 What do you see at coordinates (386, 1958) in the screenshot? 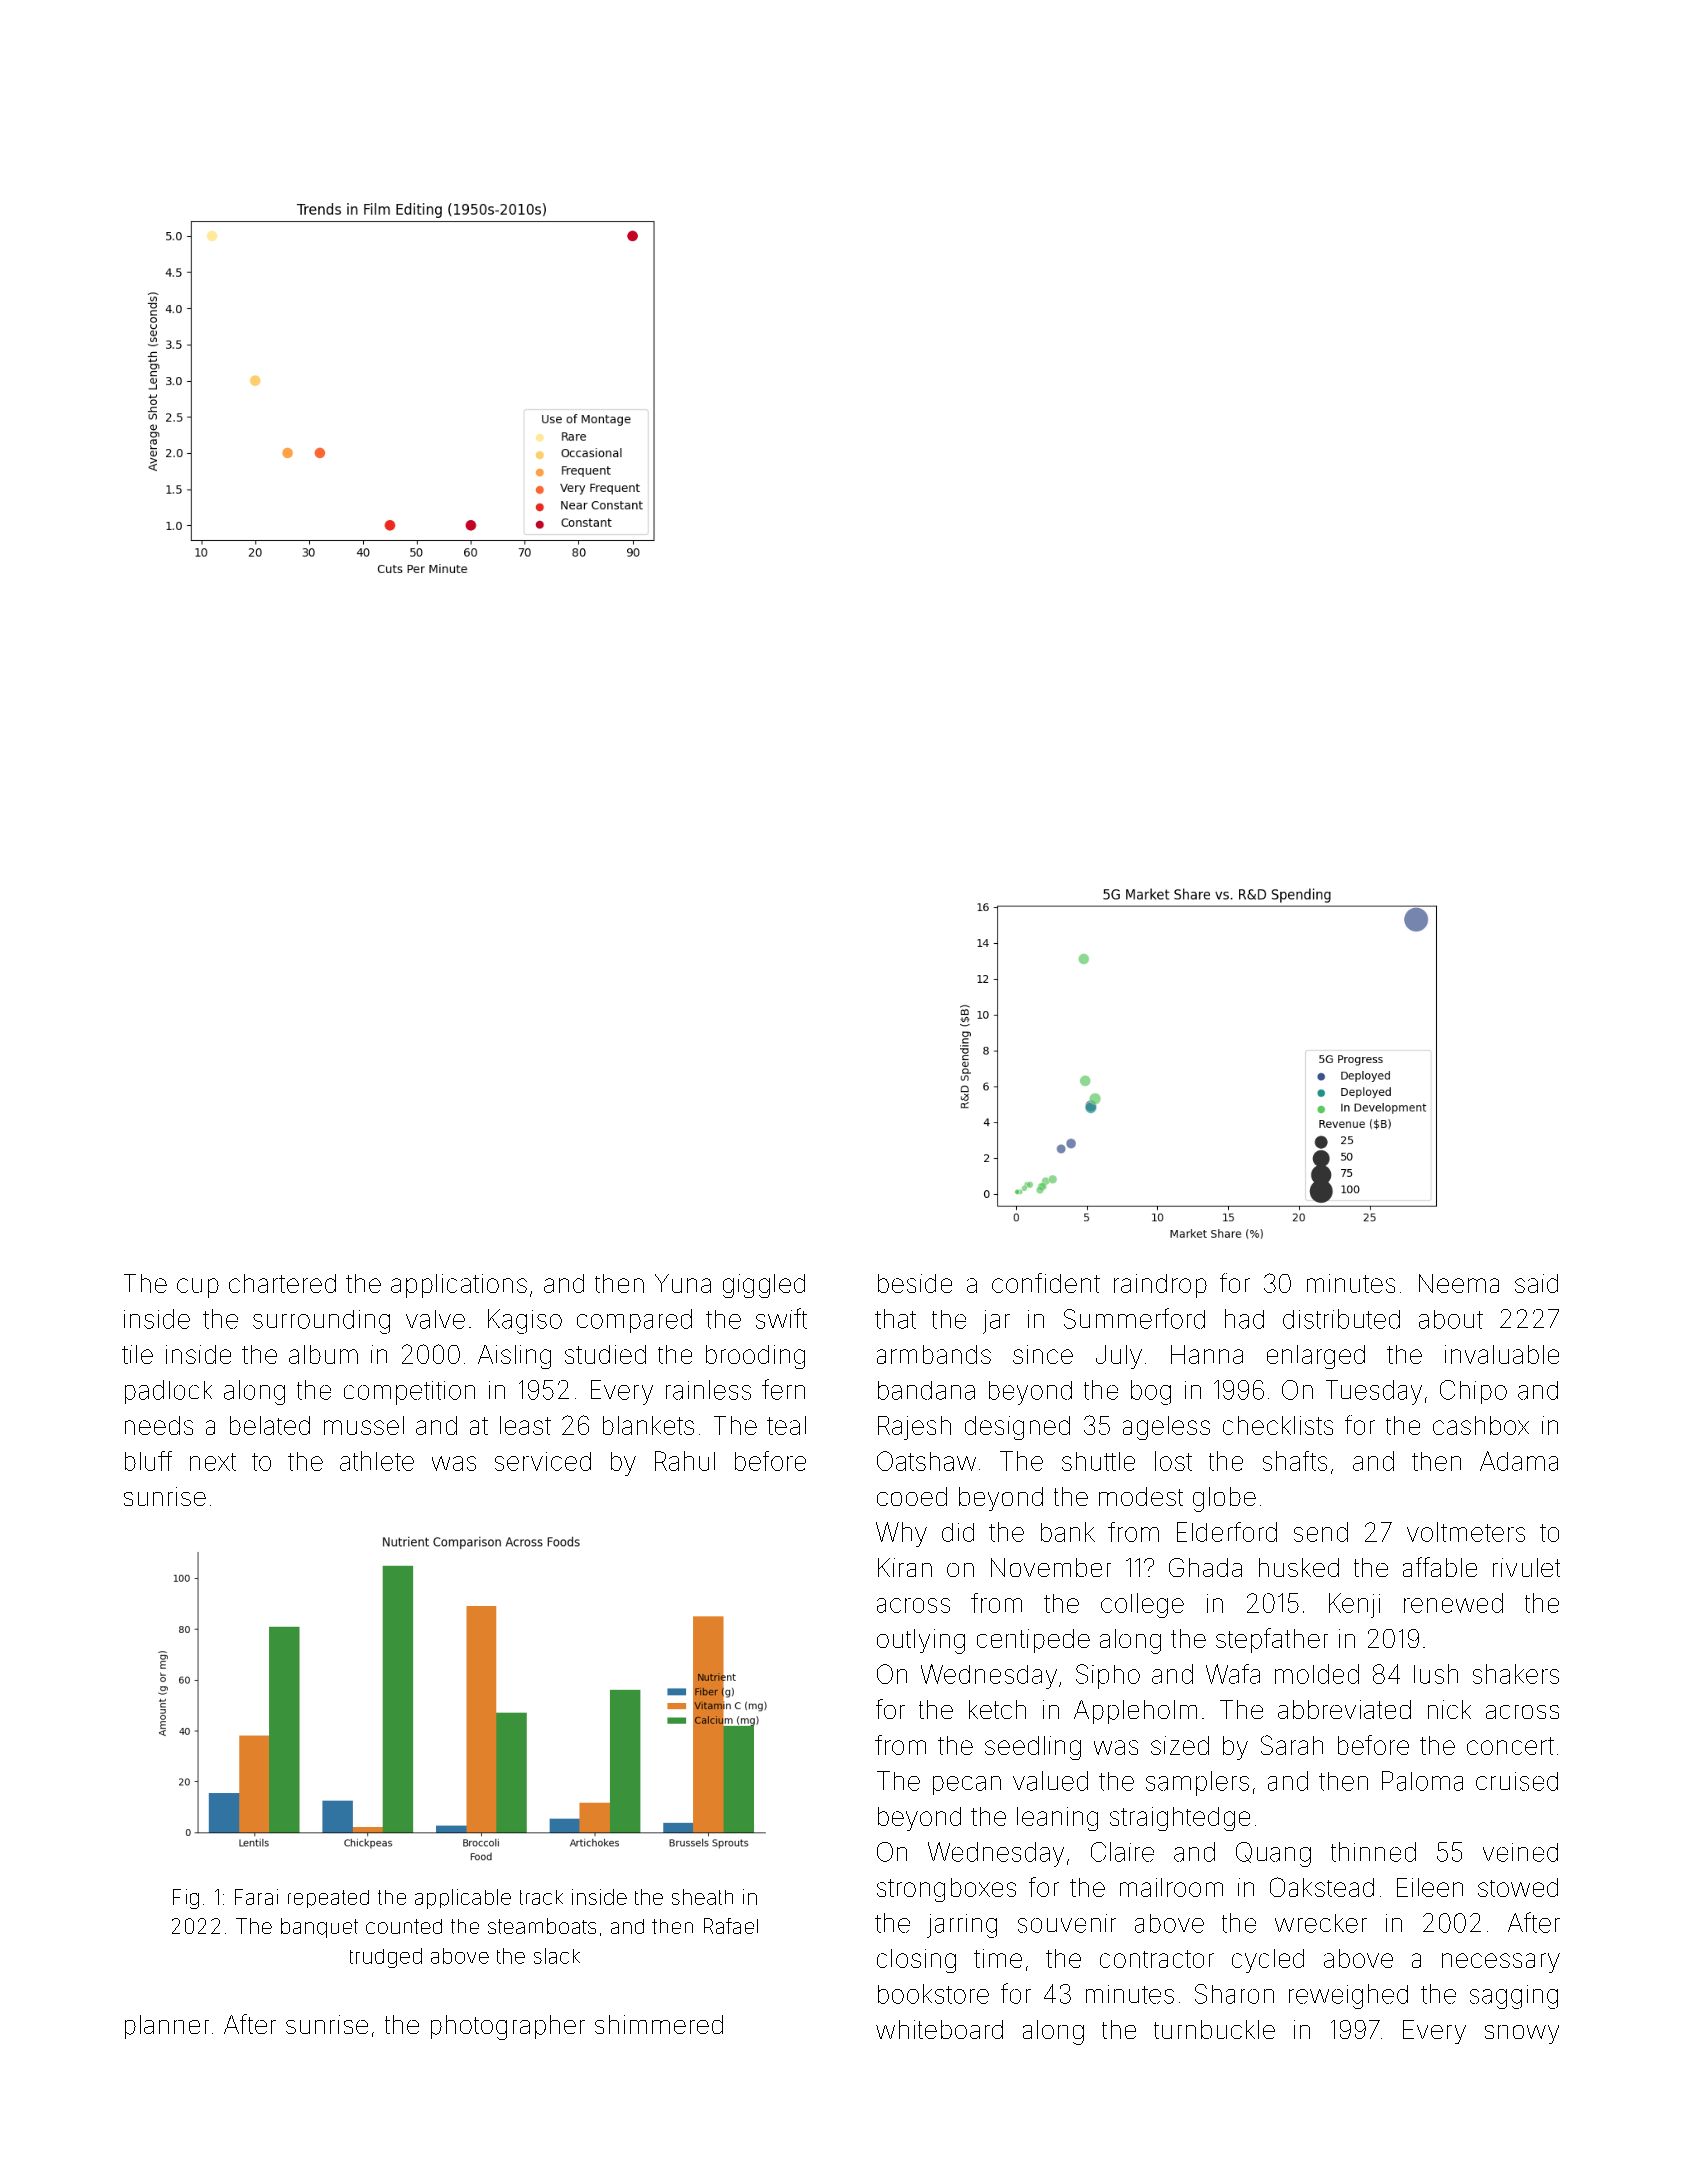
I see `trudged` at bounding box center [386, 1958].
